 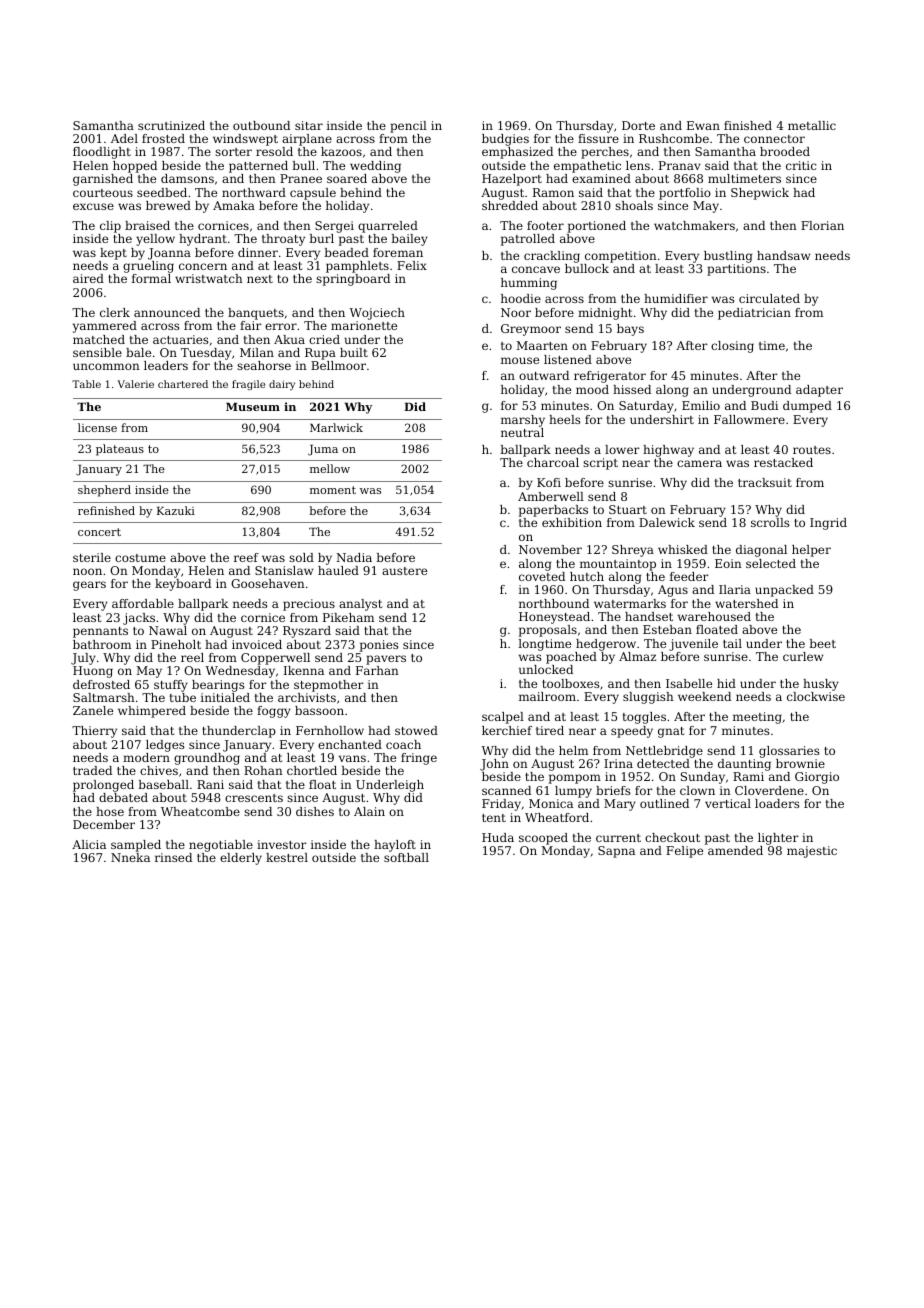 I want to click on watermarks, so click(x=630, y=603).
